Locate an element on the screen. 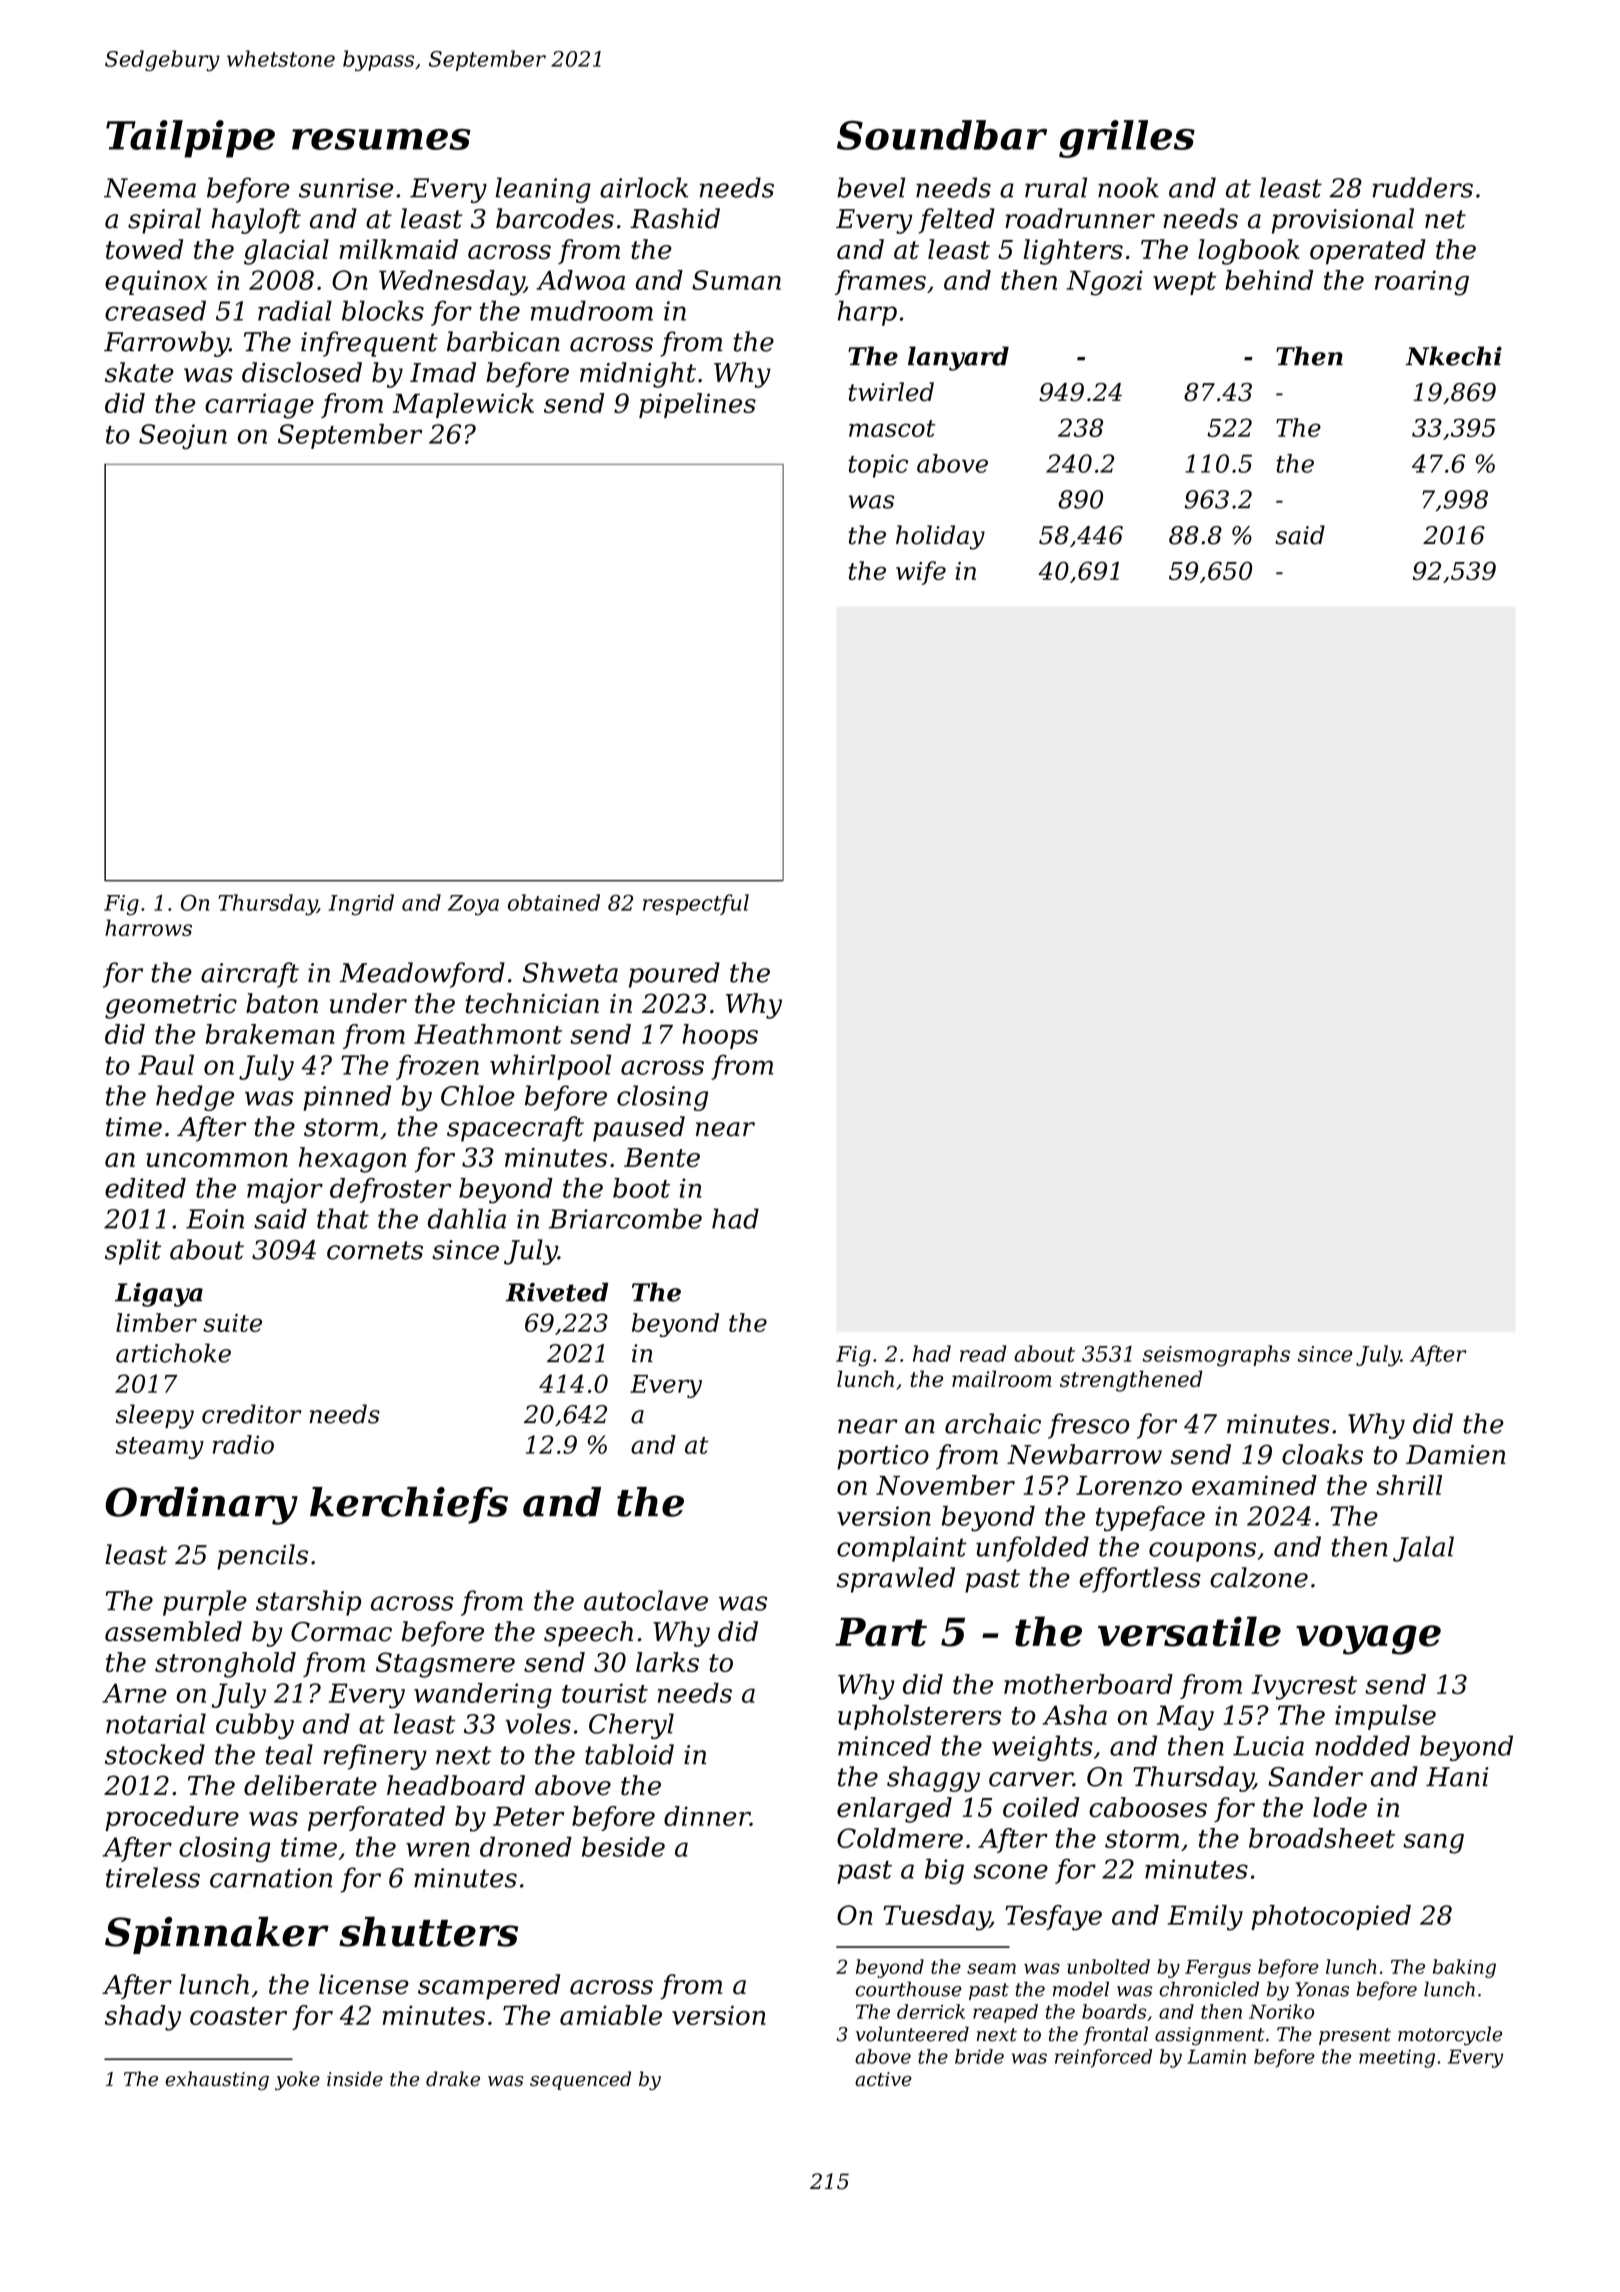 The height and width of the screenshot is (2292, 1620). sleepy is located at coordinates (155, 1416).
